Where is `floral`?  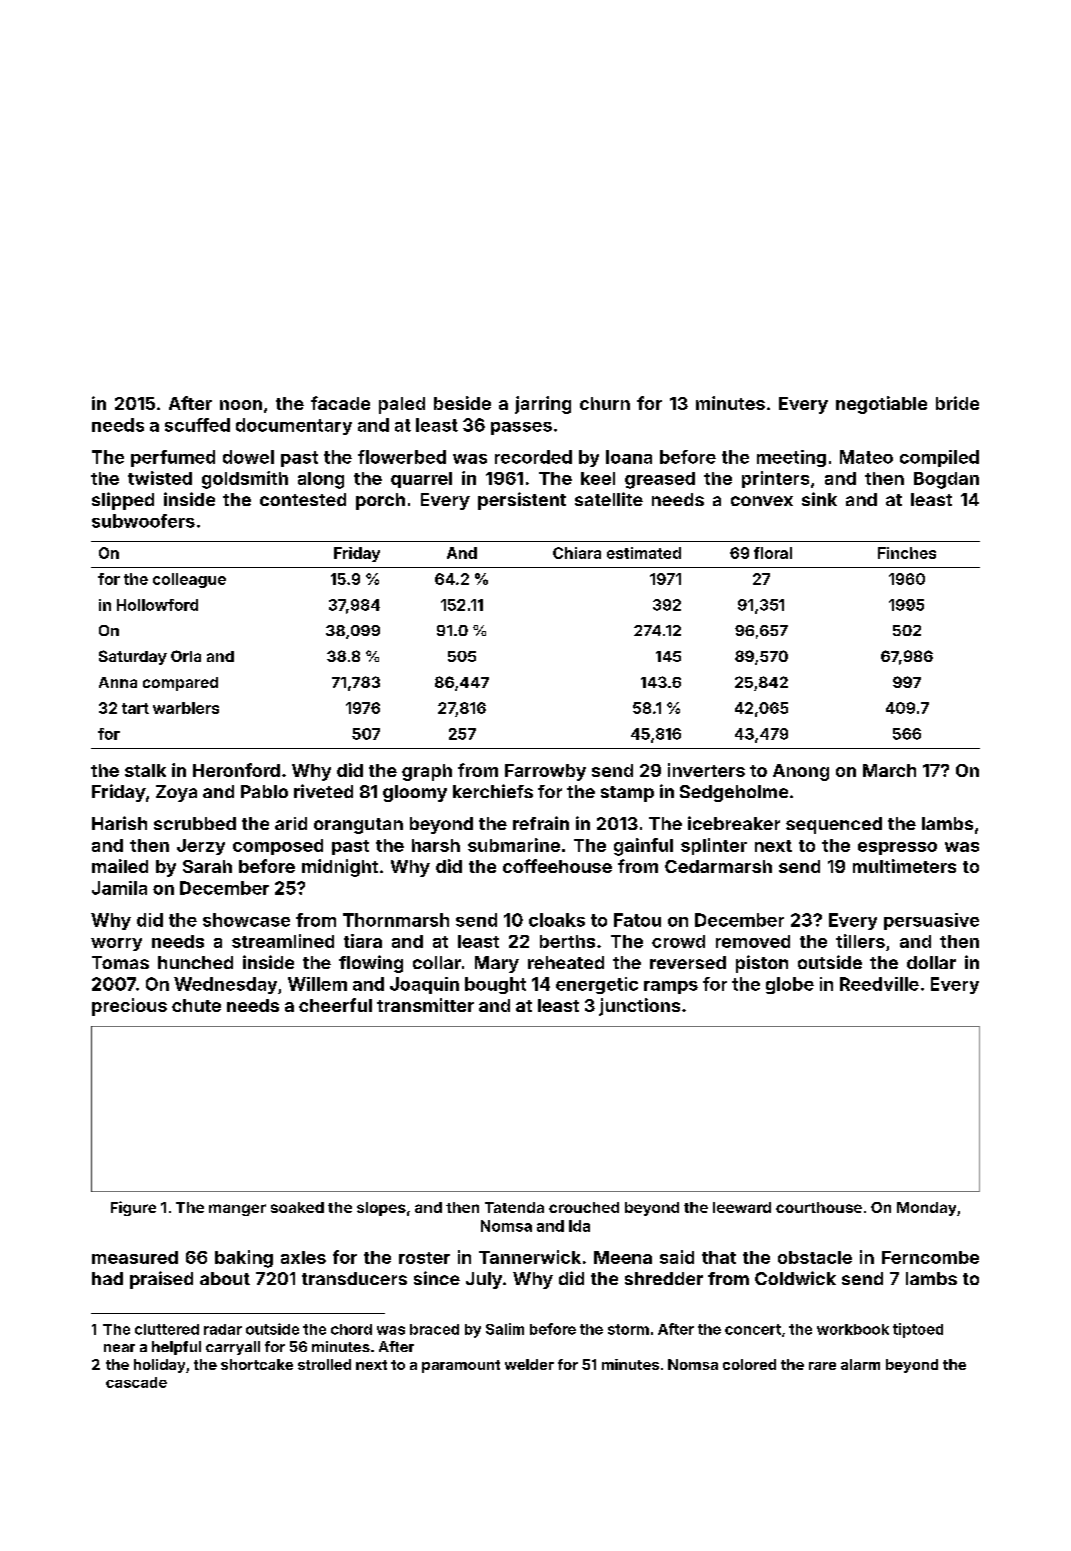 floral is located at coordinates (773, 553).
